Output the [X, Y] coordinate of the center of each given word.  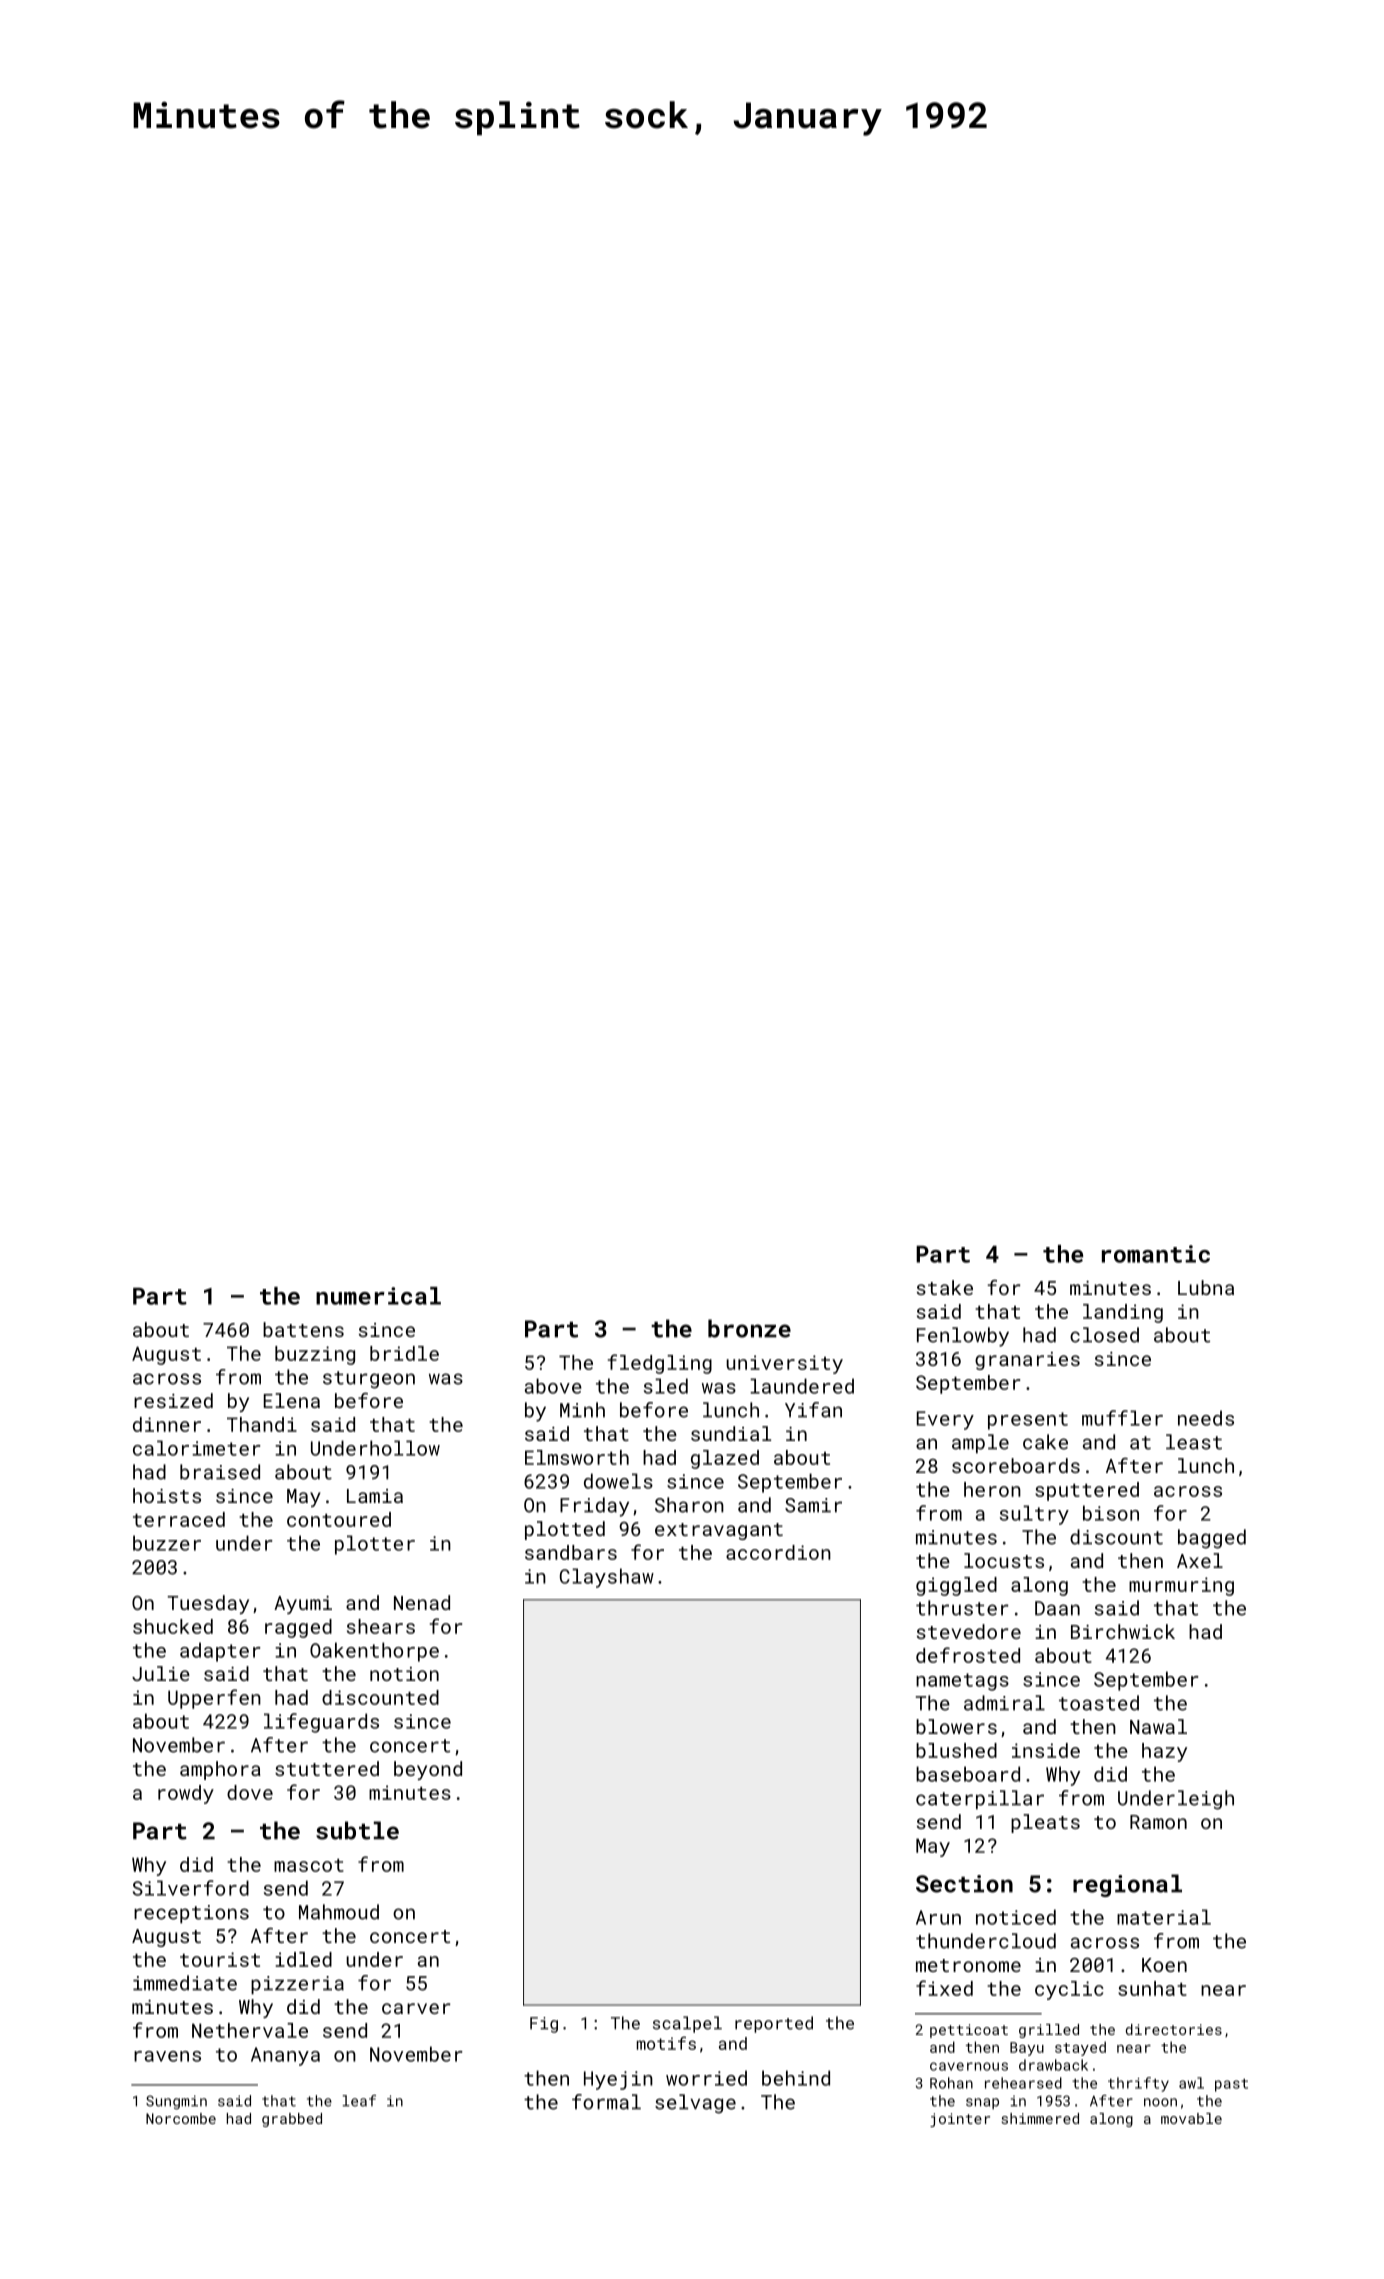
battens [303, 1329]
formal [606, 2102]
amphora [220, 1770]
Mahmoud [339, 1912]
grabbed [292, 2120]
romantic [1156, 1254]
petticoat [969, 2031]
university [784, 1364]
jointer [960, 2120]
